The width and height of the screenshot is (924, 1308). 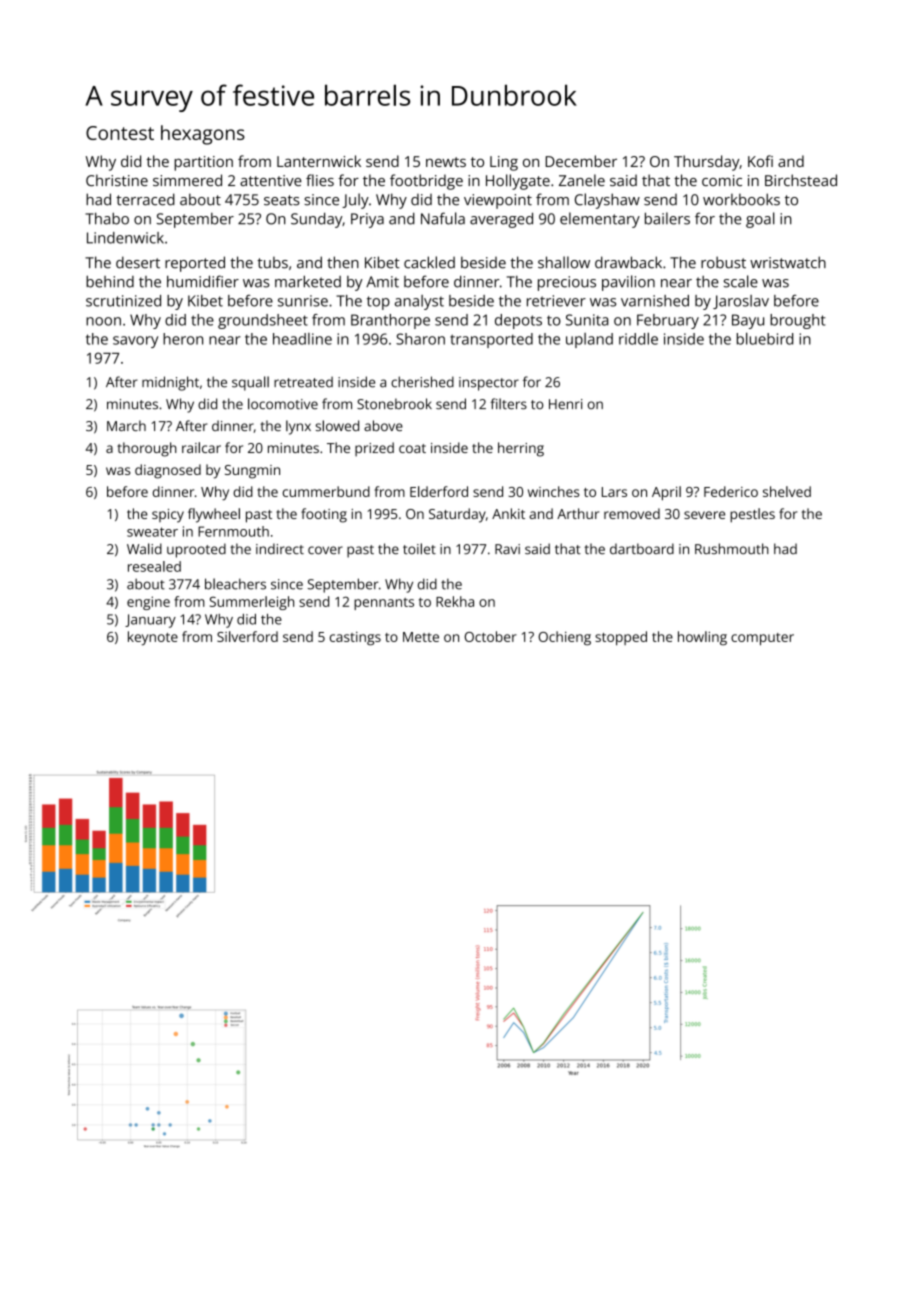 I want to click on Elderford, so click(x=439, y=491).
